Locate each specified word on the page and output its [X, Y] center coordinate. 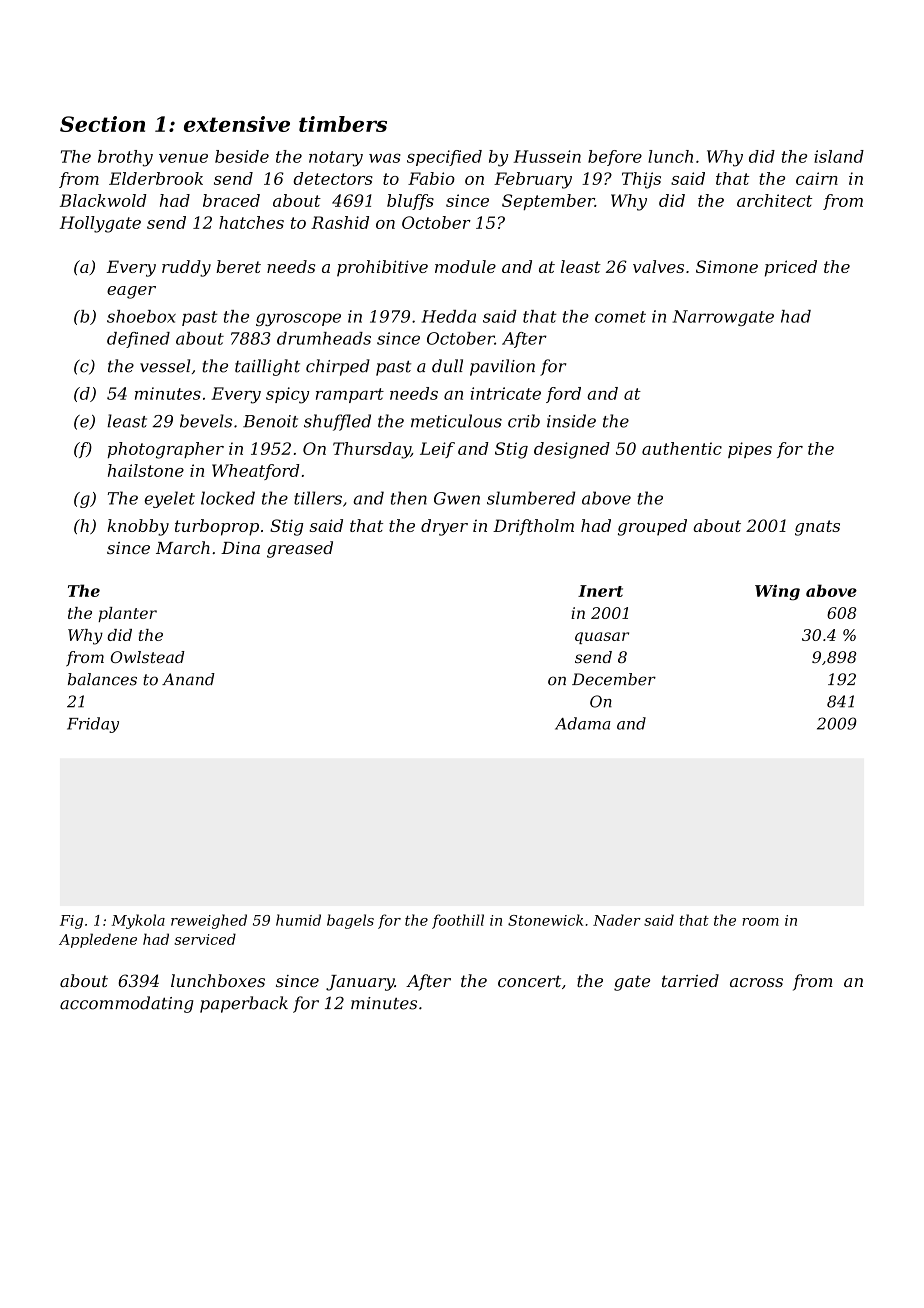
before [615, 158]
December [614, 679]
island [839, 156]
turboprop [217, 527]
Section [102, 124]
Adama [583, 723]
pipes [750, 450]
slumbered [531, 498]
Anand [188, 679]
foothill [458, 921]
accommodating [127, 1004]
